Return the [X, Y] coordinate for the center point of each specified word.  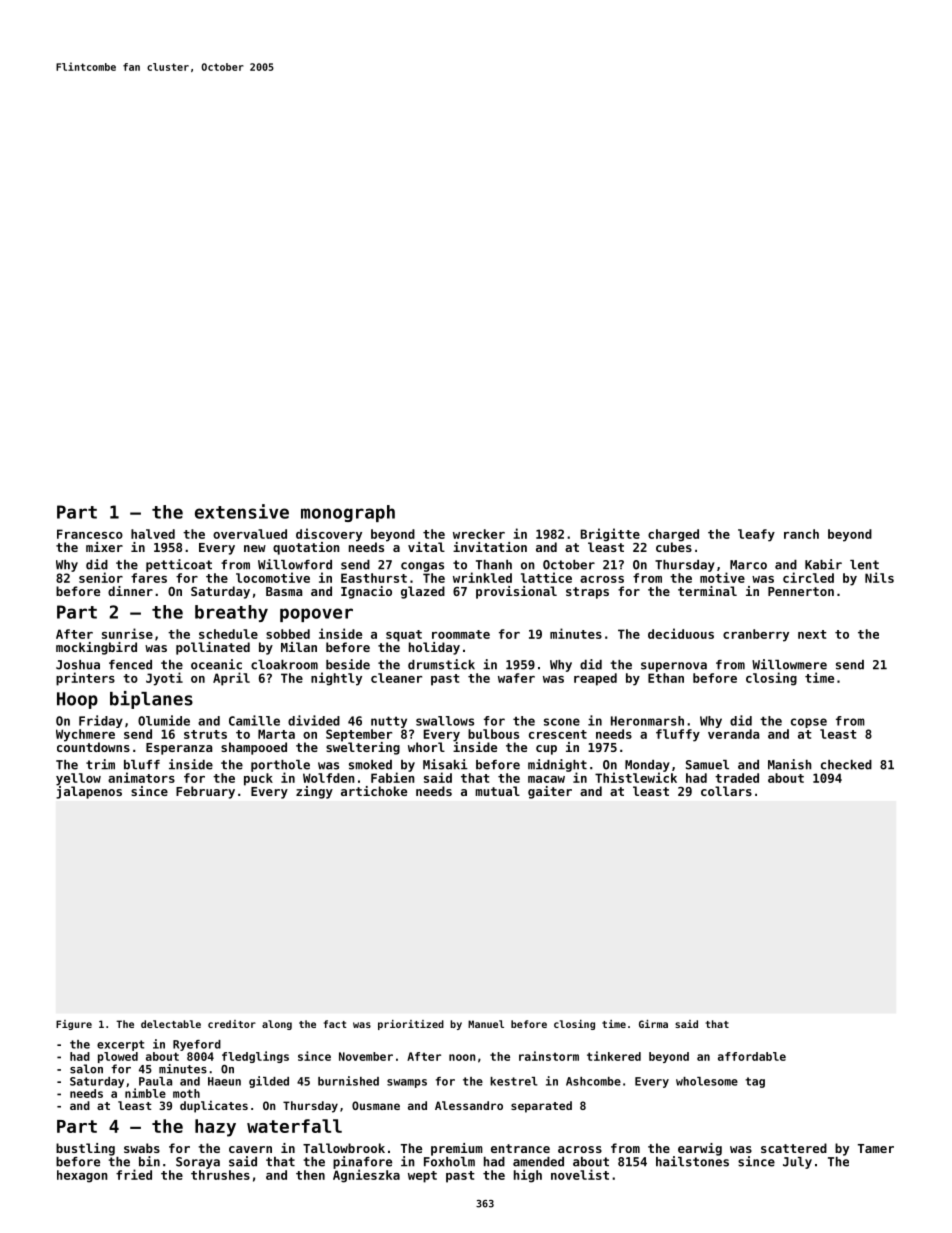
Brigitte [610, 535]
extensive [242, 511]
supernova [674, 667]
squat [404, 636]
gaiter [550, 792]
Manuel [486, 1024]
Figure [74, 1025]
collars [726, 791]
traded [737, 778]
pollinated [213, 648]
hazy [215, 1128]
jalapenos [89, 792]
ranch [801, 534]
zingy [314, 792]
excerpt [120, 1045]
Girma [653, 1024]
